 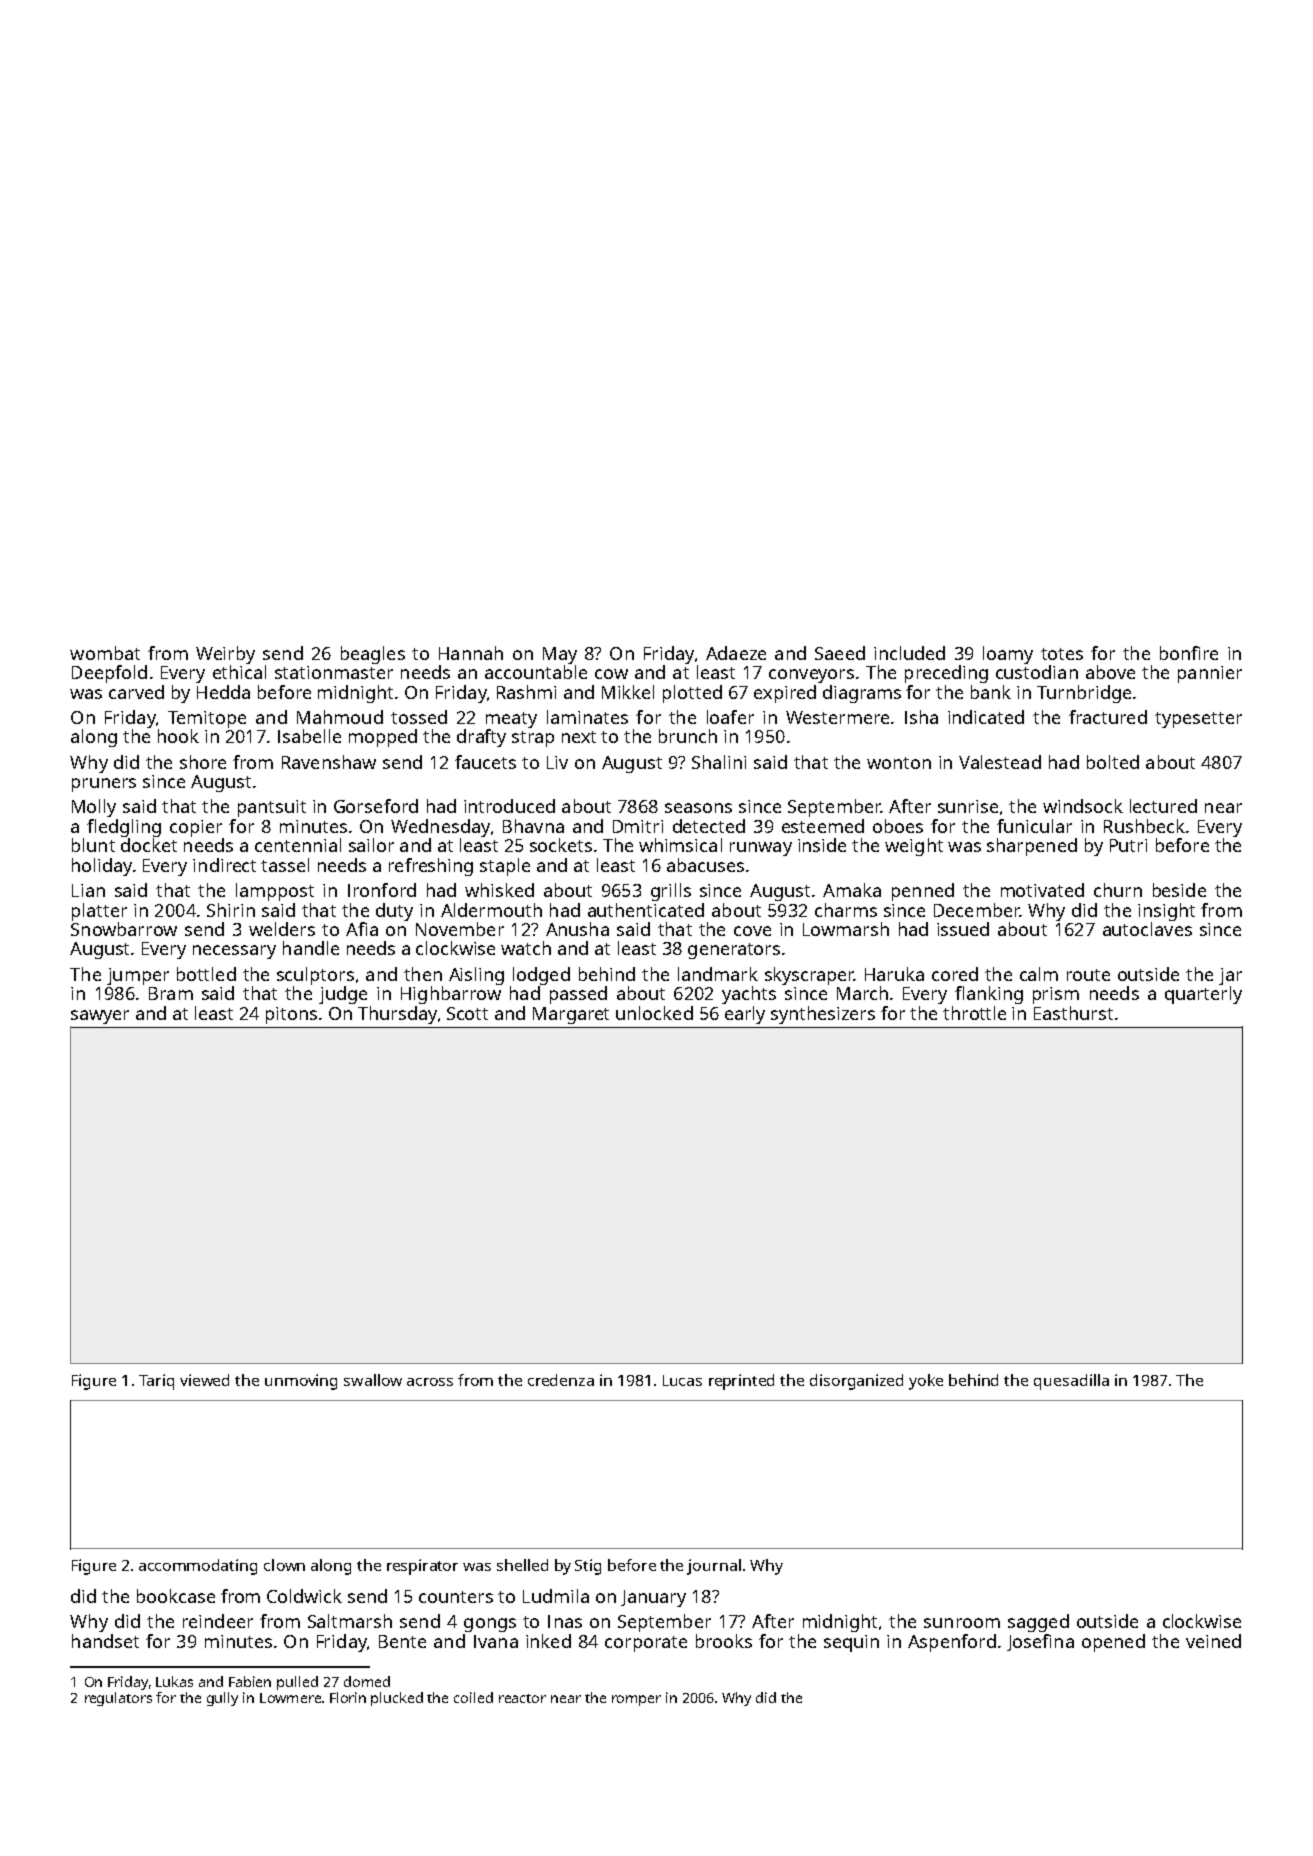 I want to click on credenza, so click(x=561, y=1380).
